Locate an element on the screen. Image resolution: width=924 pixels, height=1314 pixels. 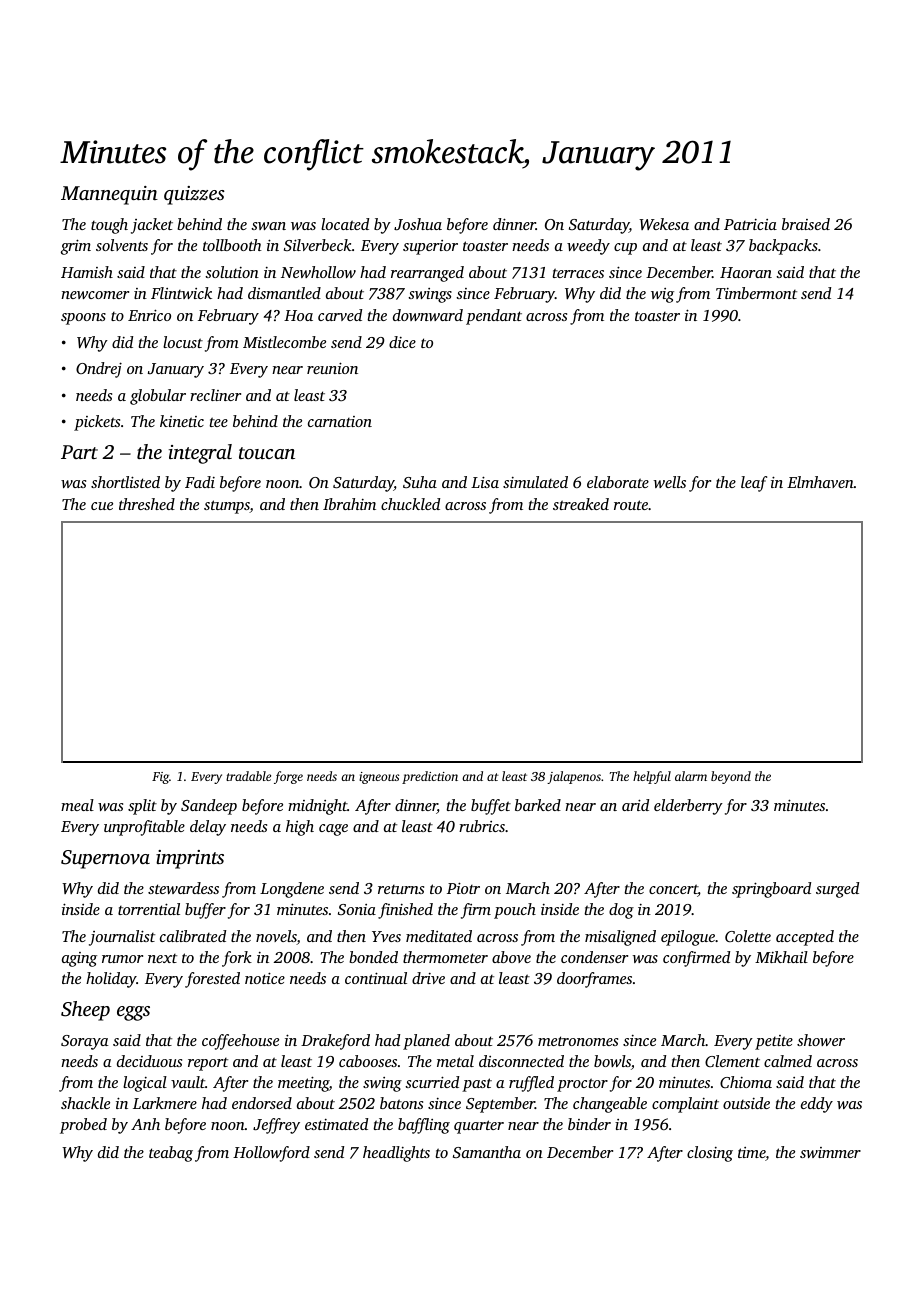
igneous is located at coordinates (379, 778).
